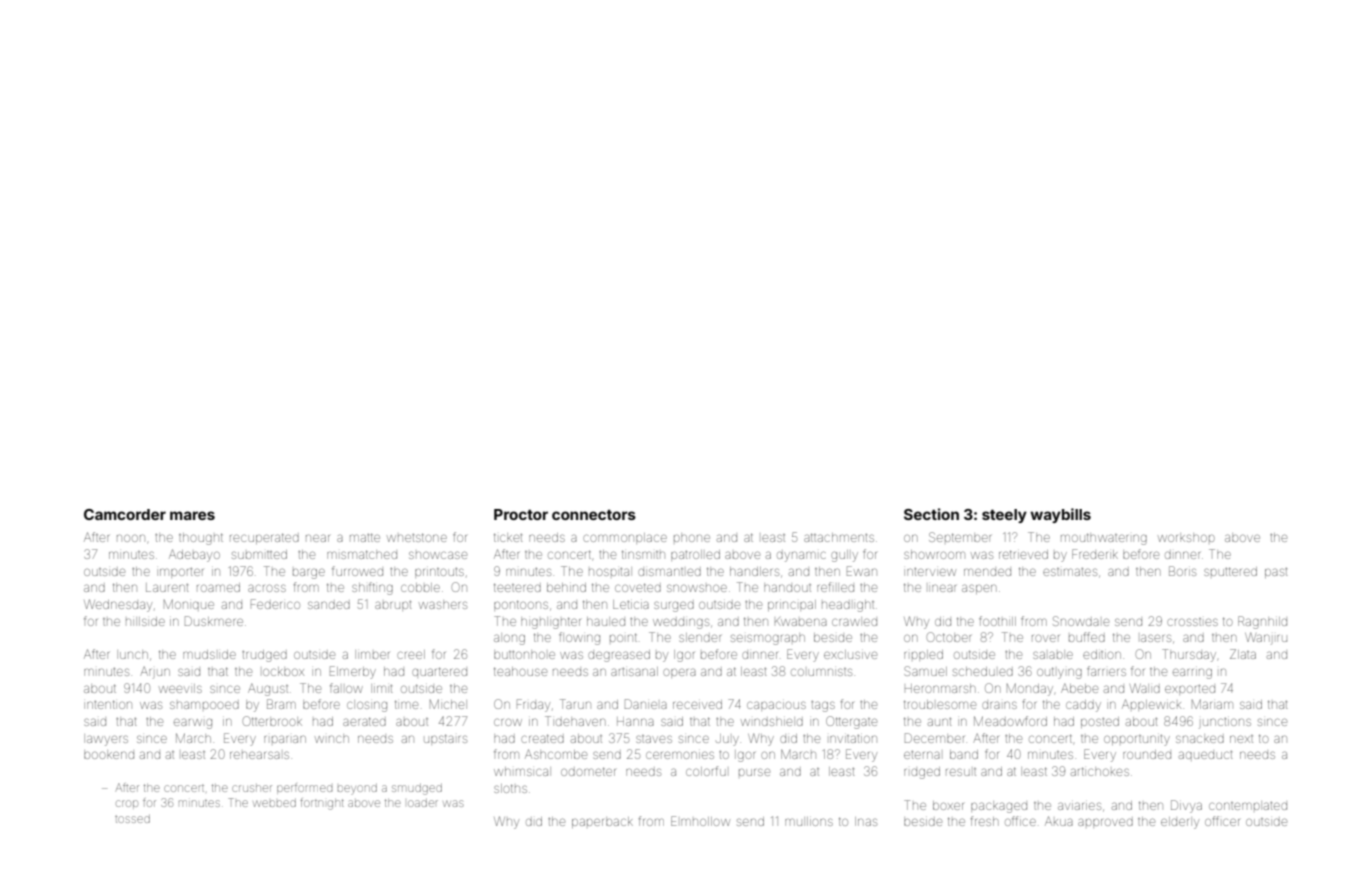  I want to click on posted, so click(1100, 722).
